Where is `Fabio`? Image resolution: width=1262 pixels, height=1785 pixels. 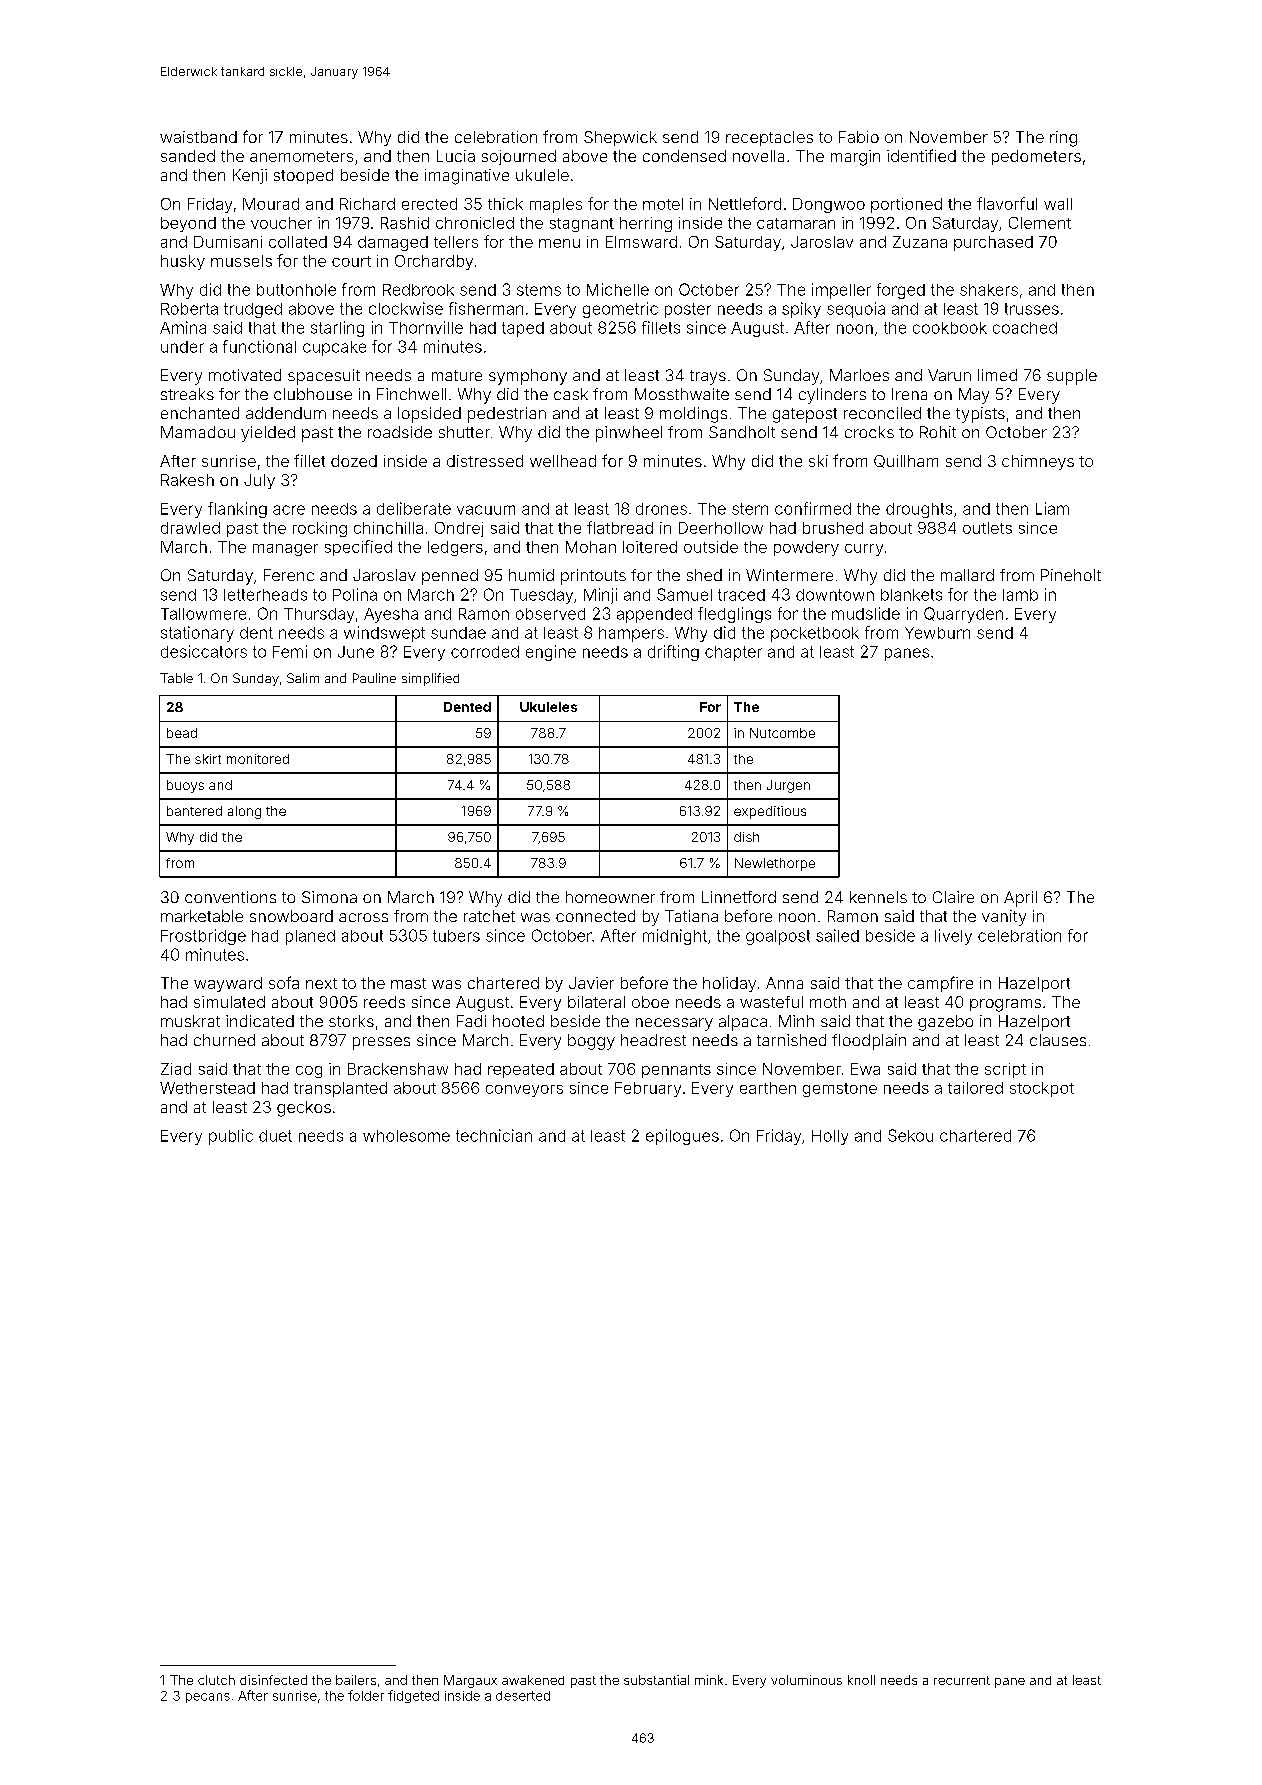
Fabio is located at coordinates (859, 137).
